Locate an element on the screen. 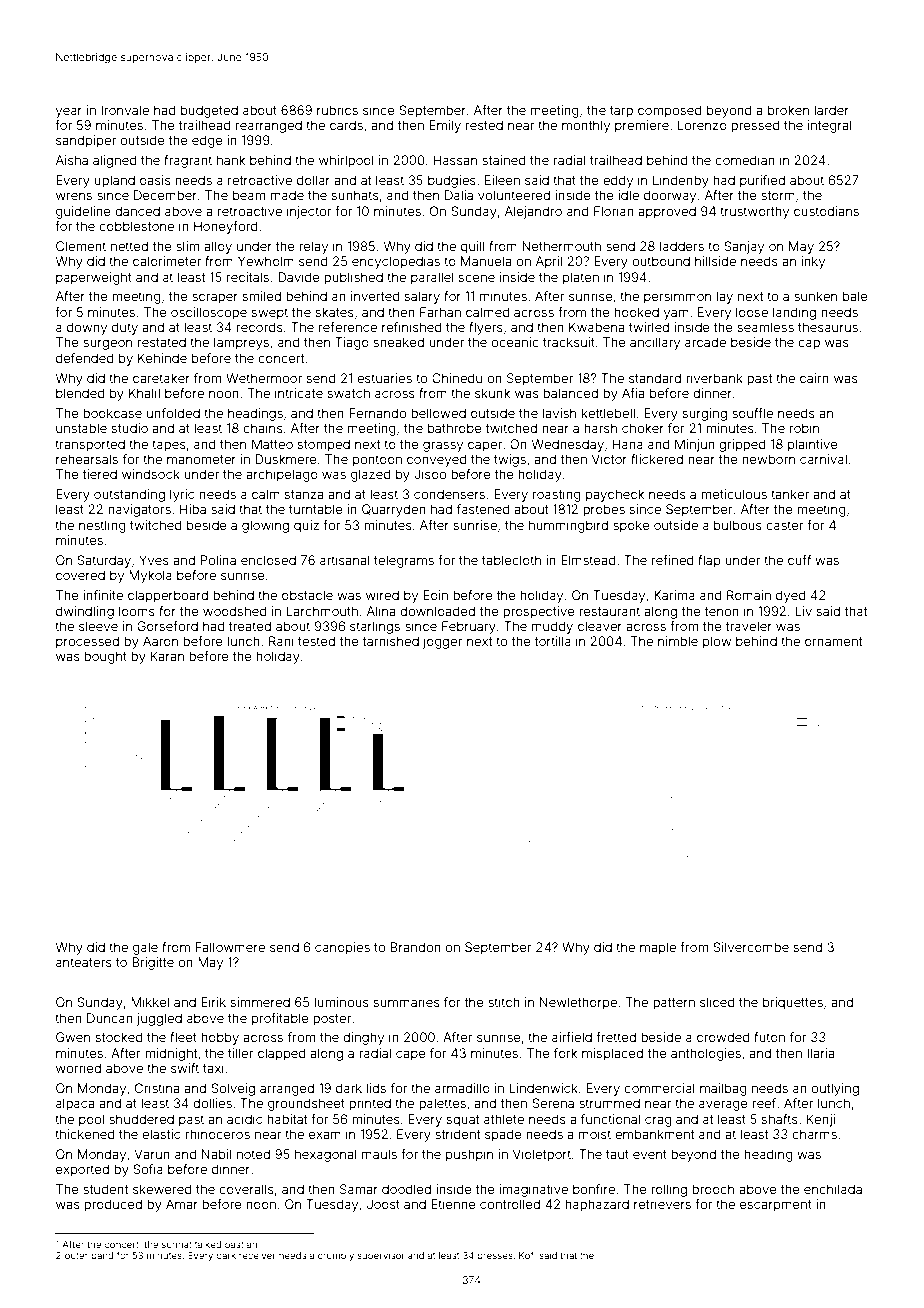  relay is located at coordinates (313, 247).
